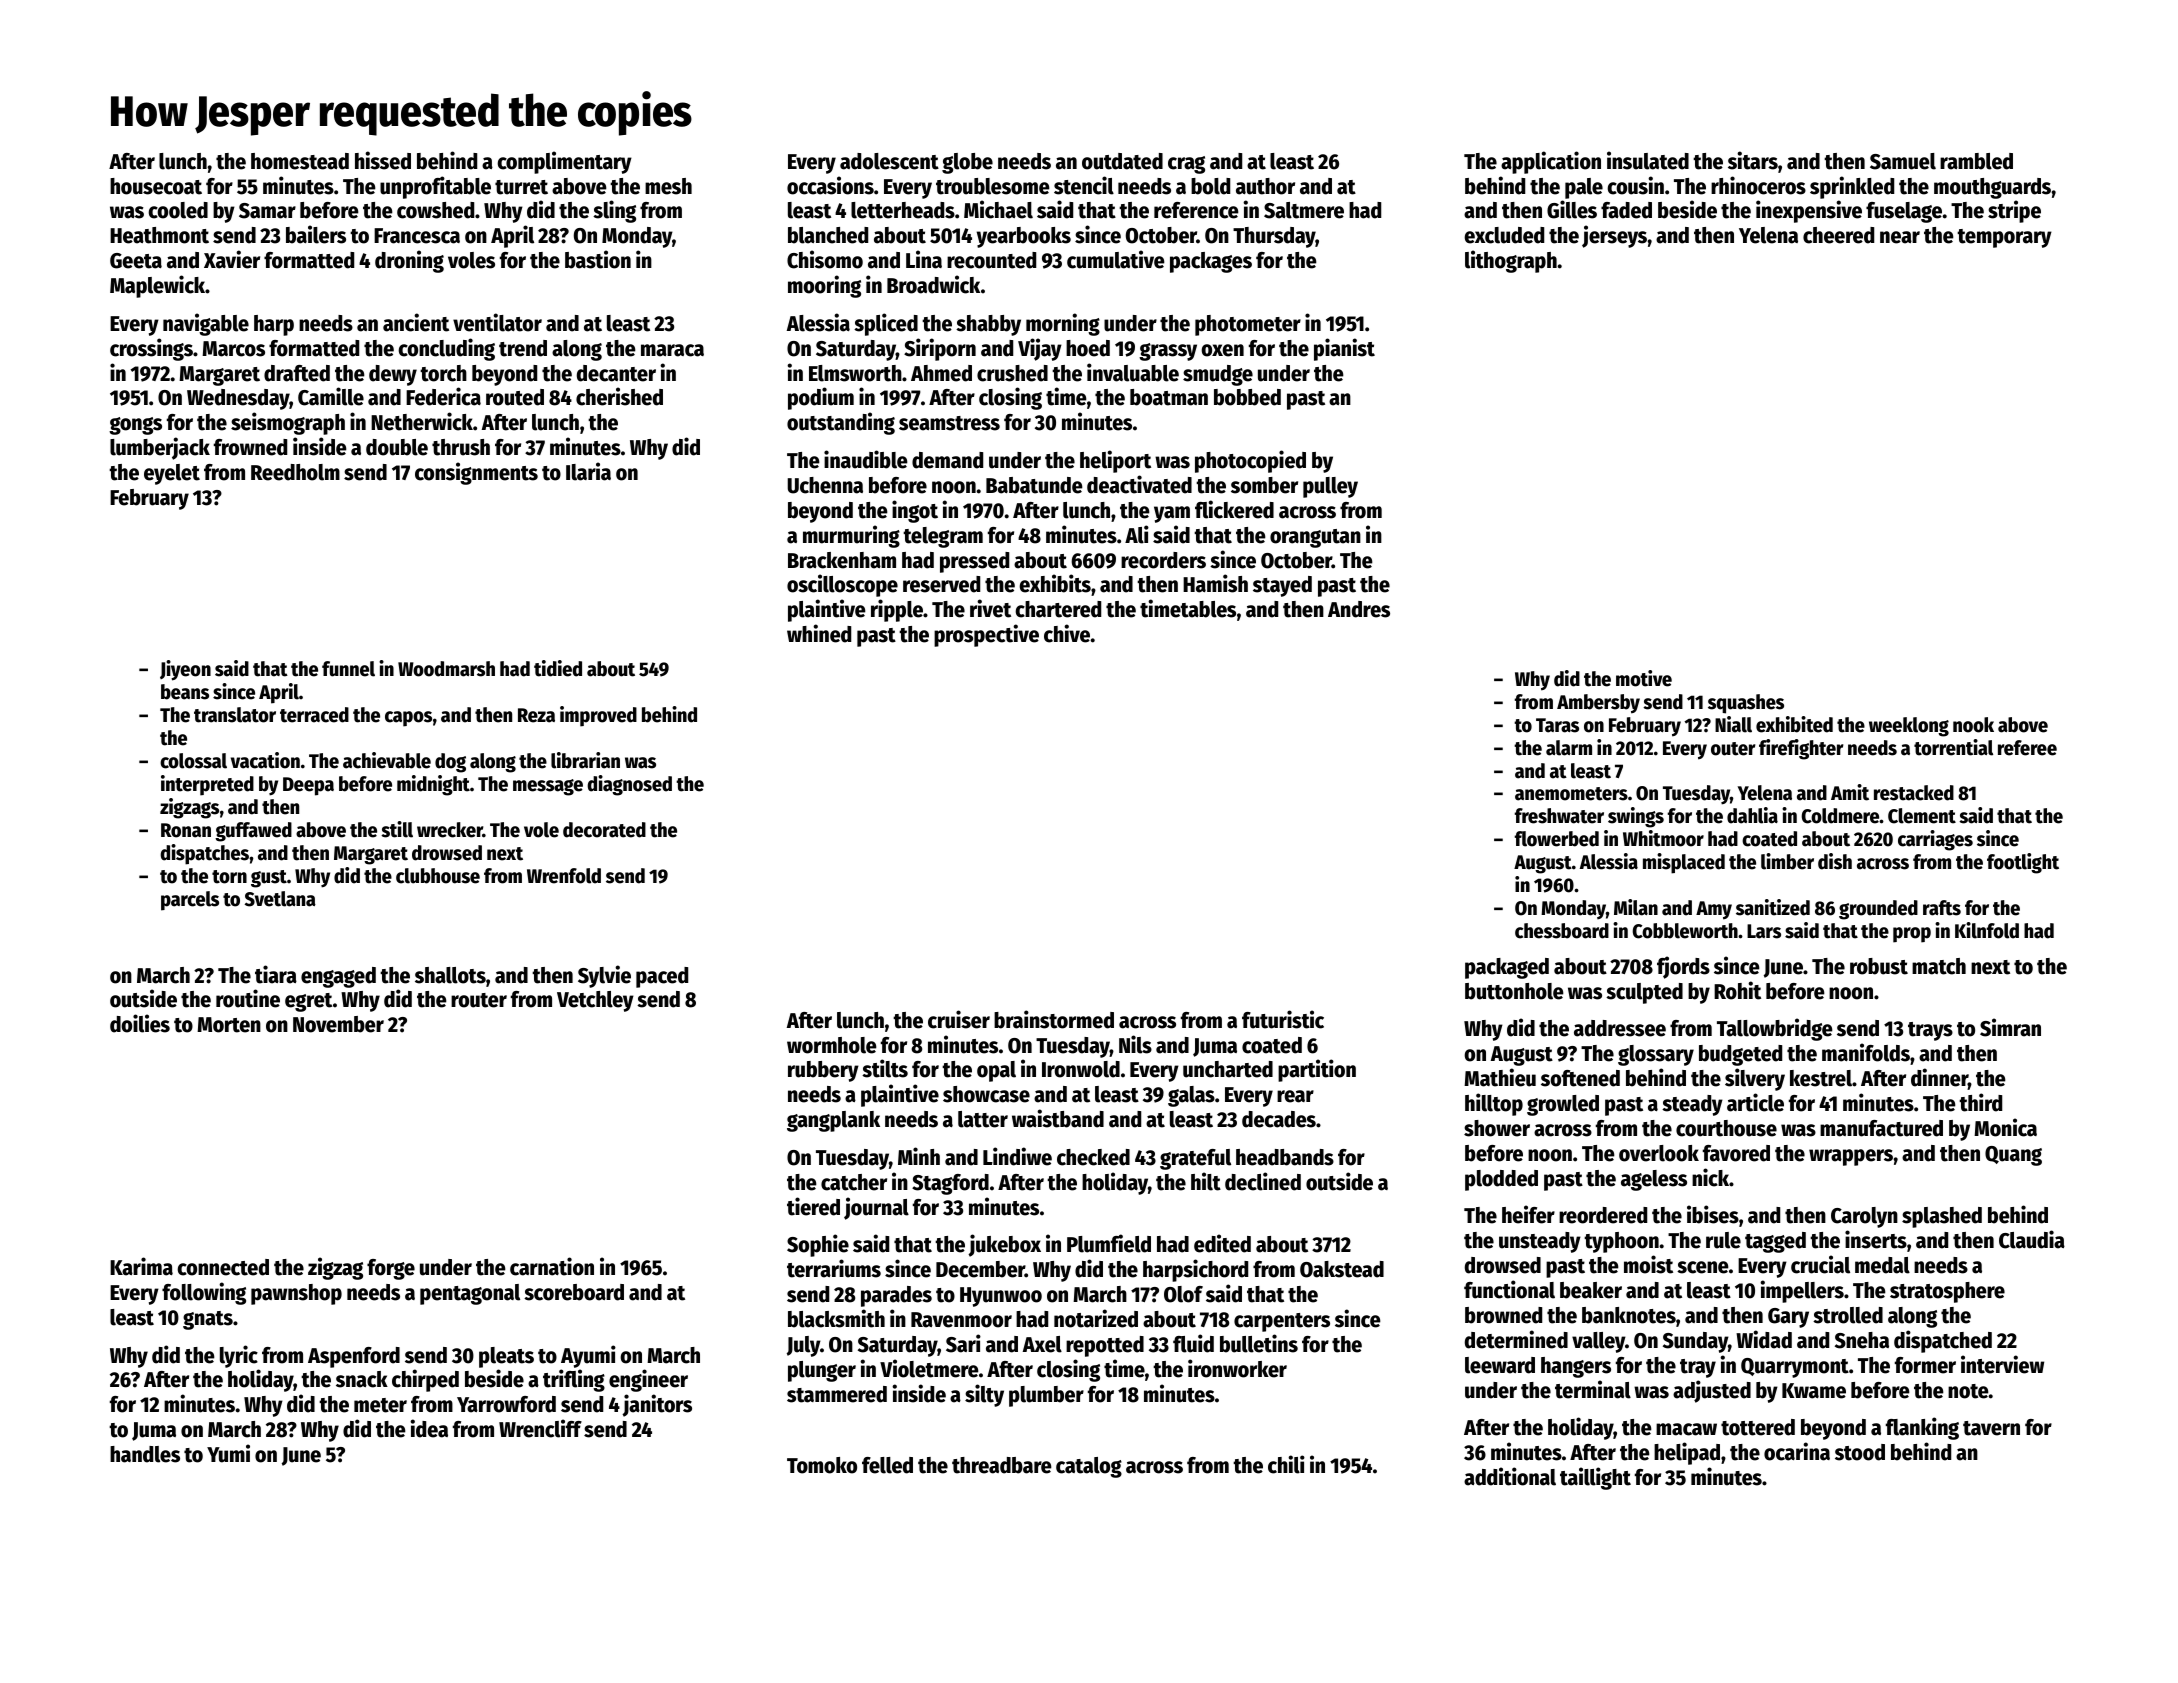  Describe the element at coordinates (1067, 633) in the document. I see `chive` at that location.
